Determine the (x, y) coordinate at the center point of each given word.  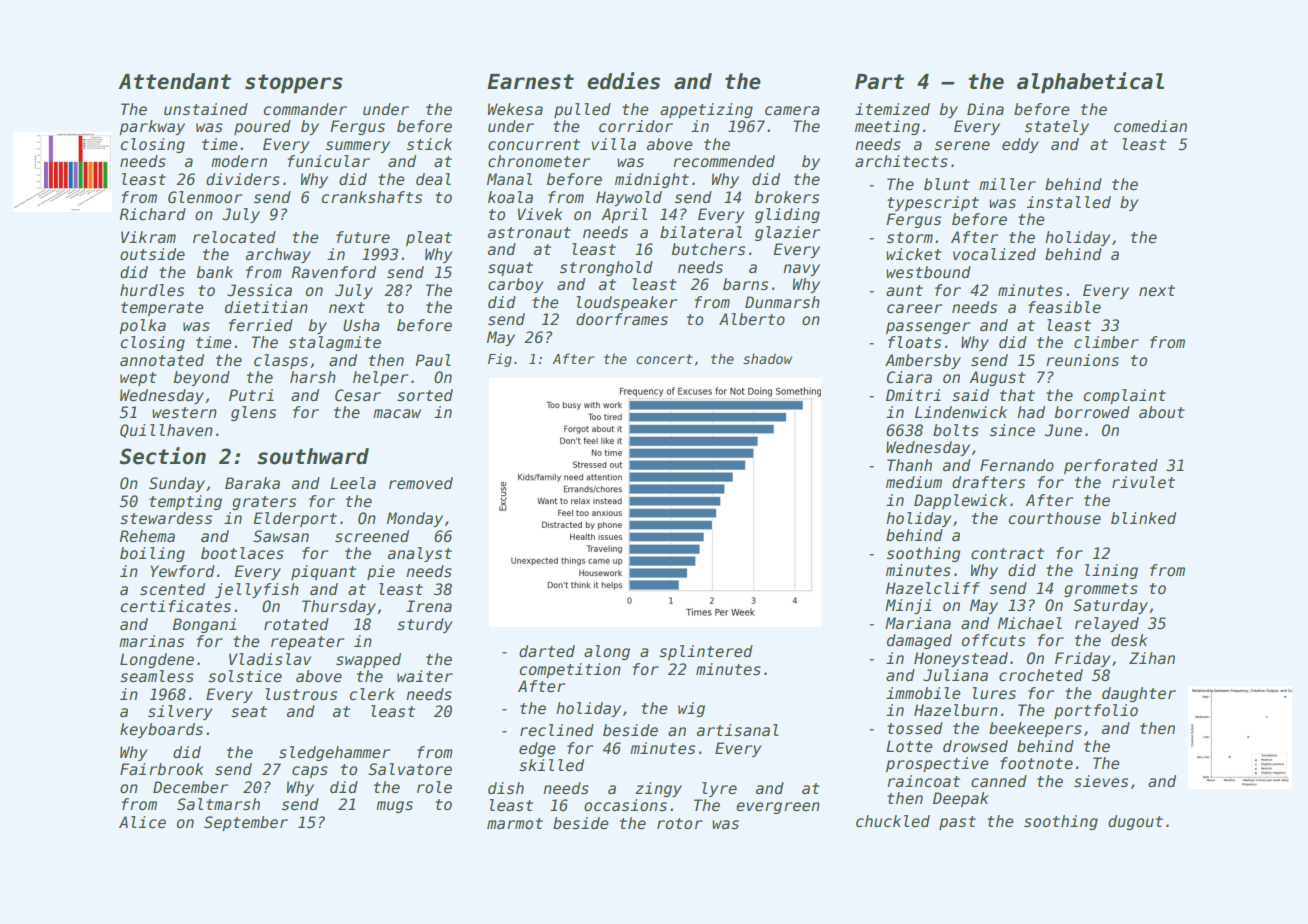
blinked (1143, 518)
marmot (515, 824)
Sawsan (281, 536)
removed (421, 483)
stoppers (294, 83)
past (957, 823)
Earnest (530, 82)
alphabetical (1090, 82)
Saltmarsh (218, 804)
